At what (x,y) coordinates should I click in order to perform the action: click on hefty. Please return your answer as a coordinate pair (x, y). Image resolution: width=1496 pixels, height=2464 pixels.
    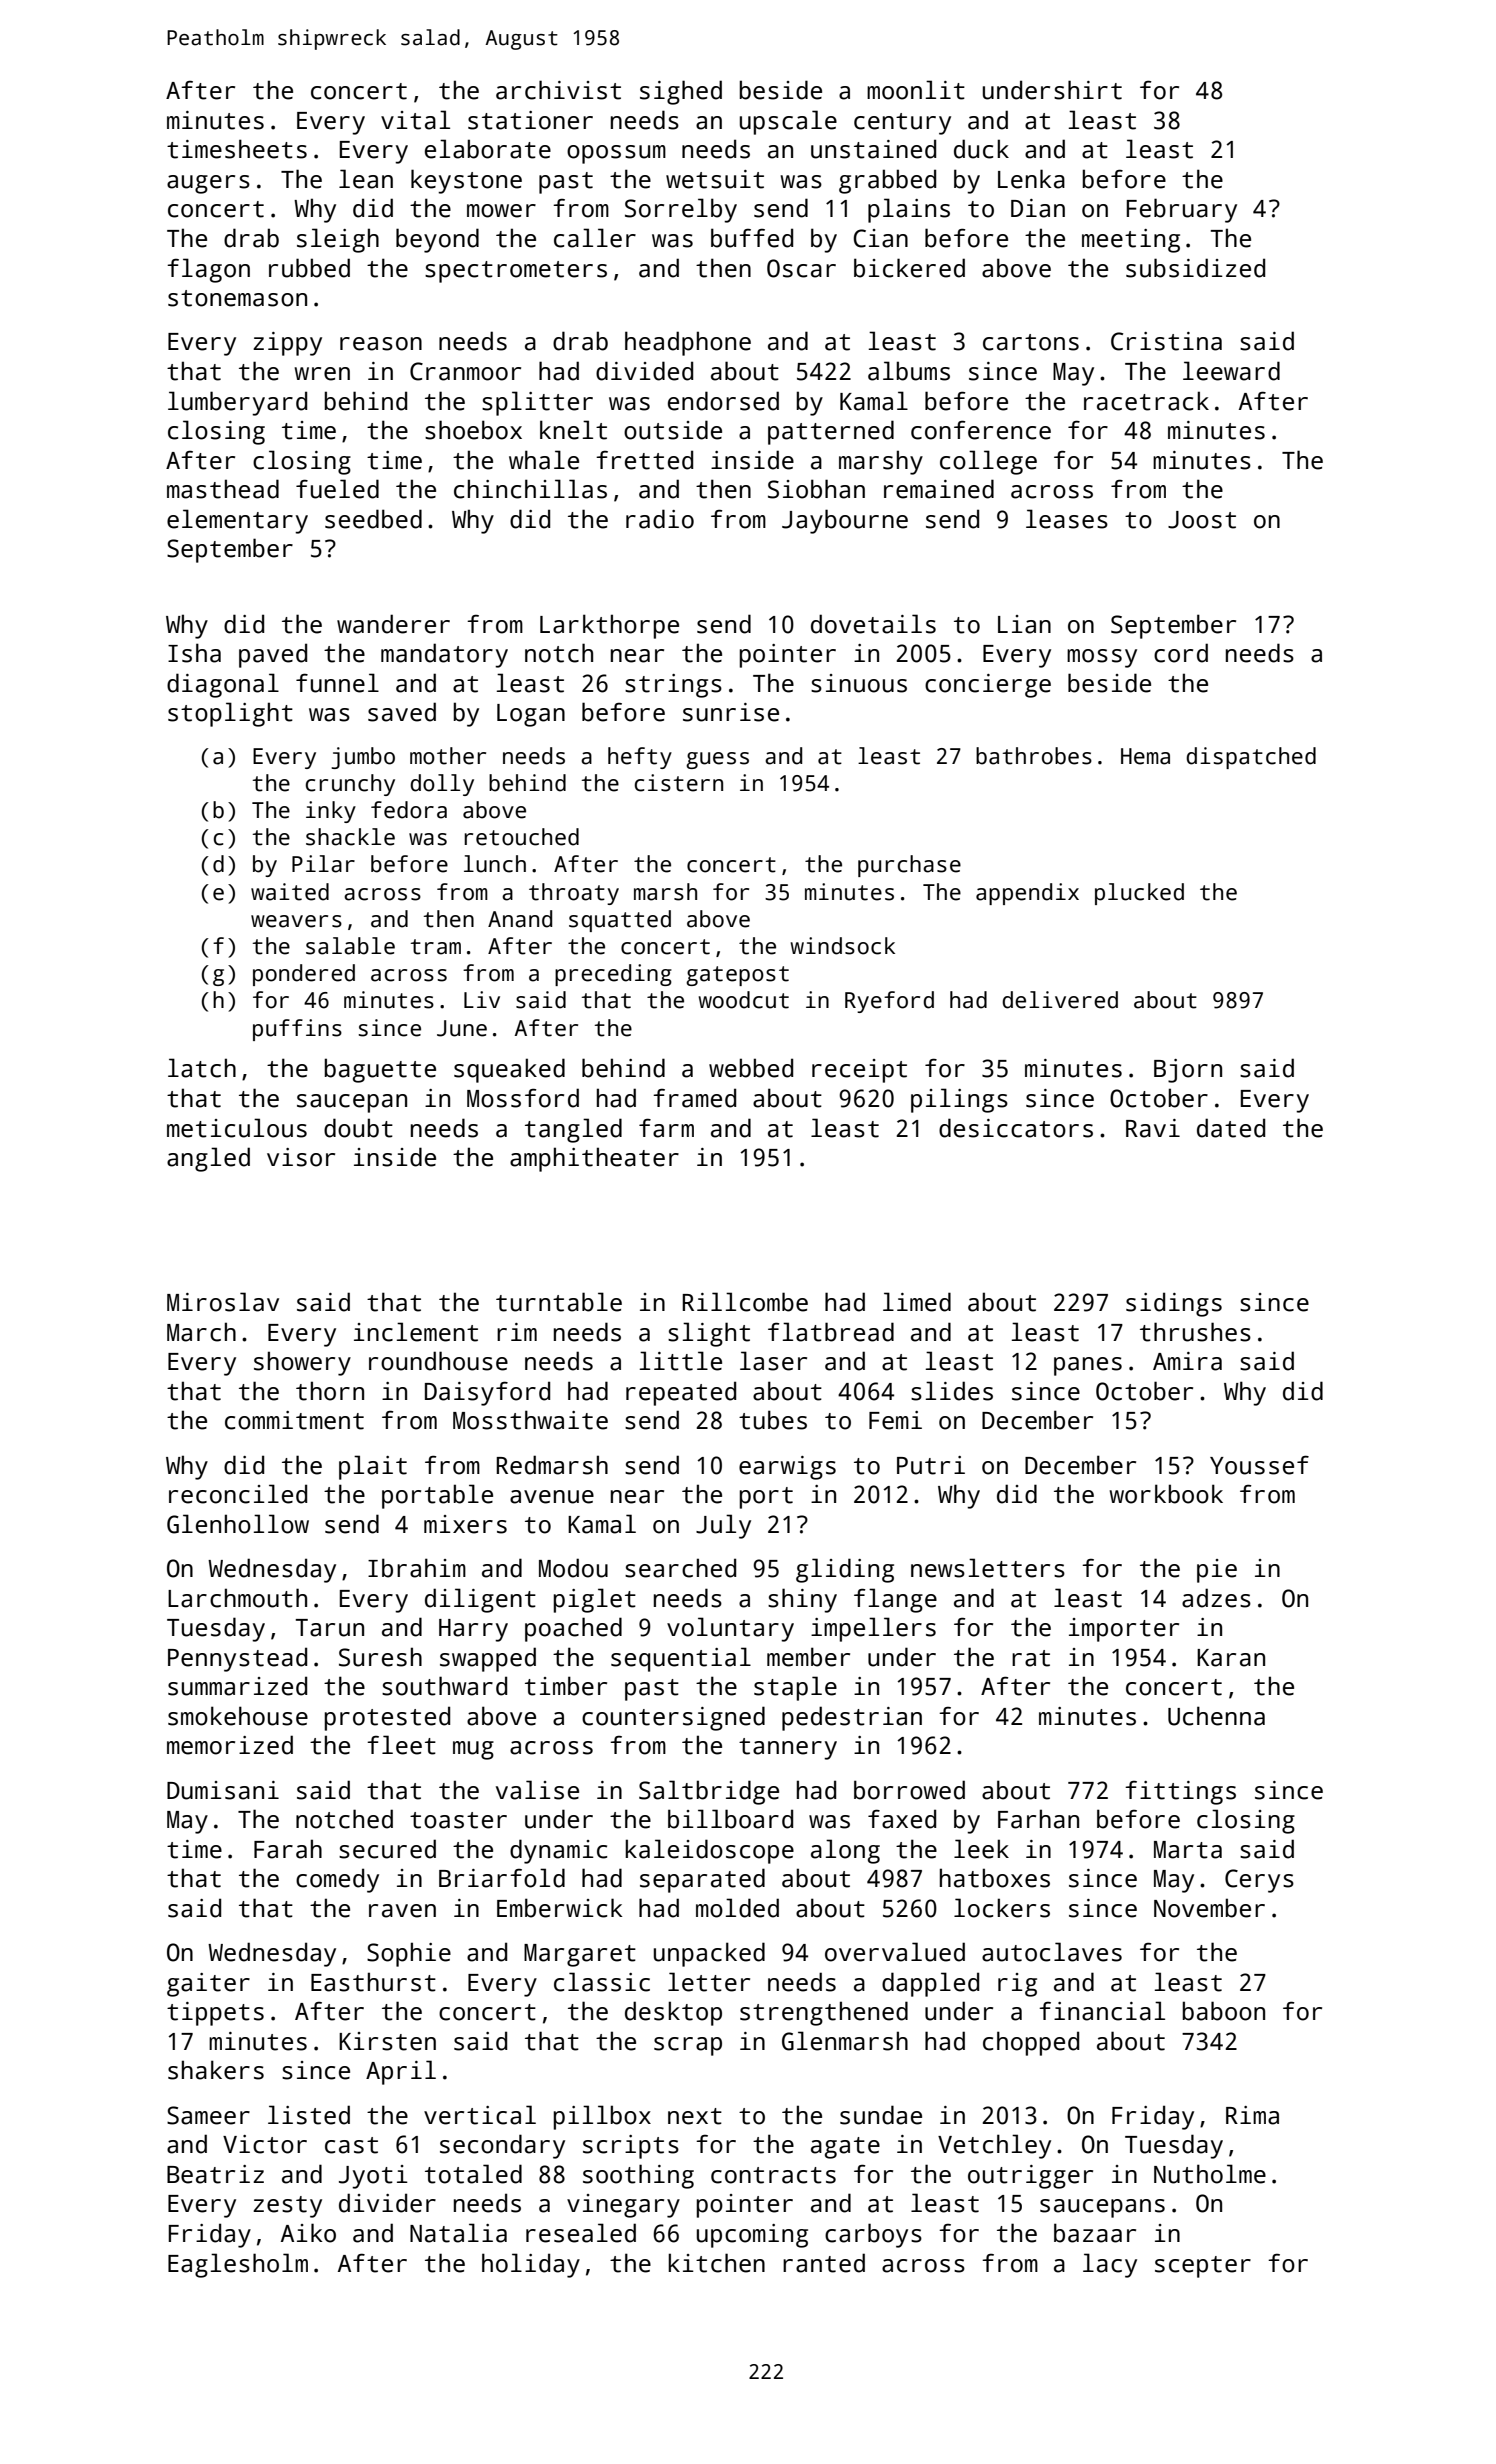
    Looking at the image, I should click on (640, 758).
